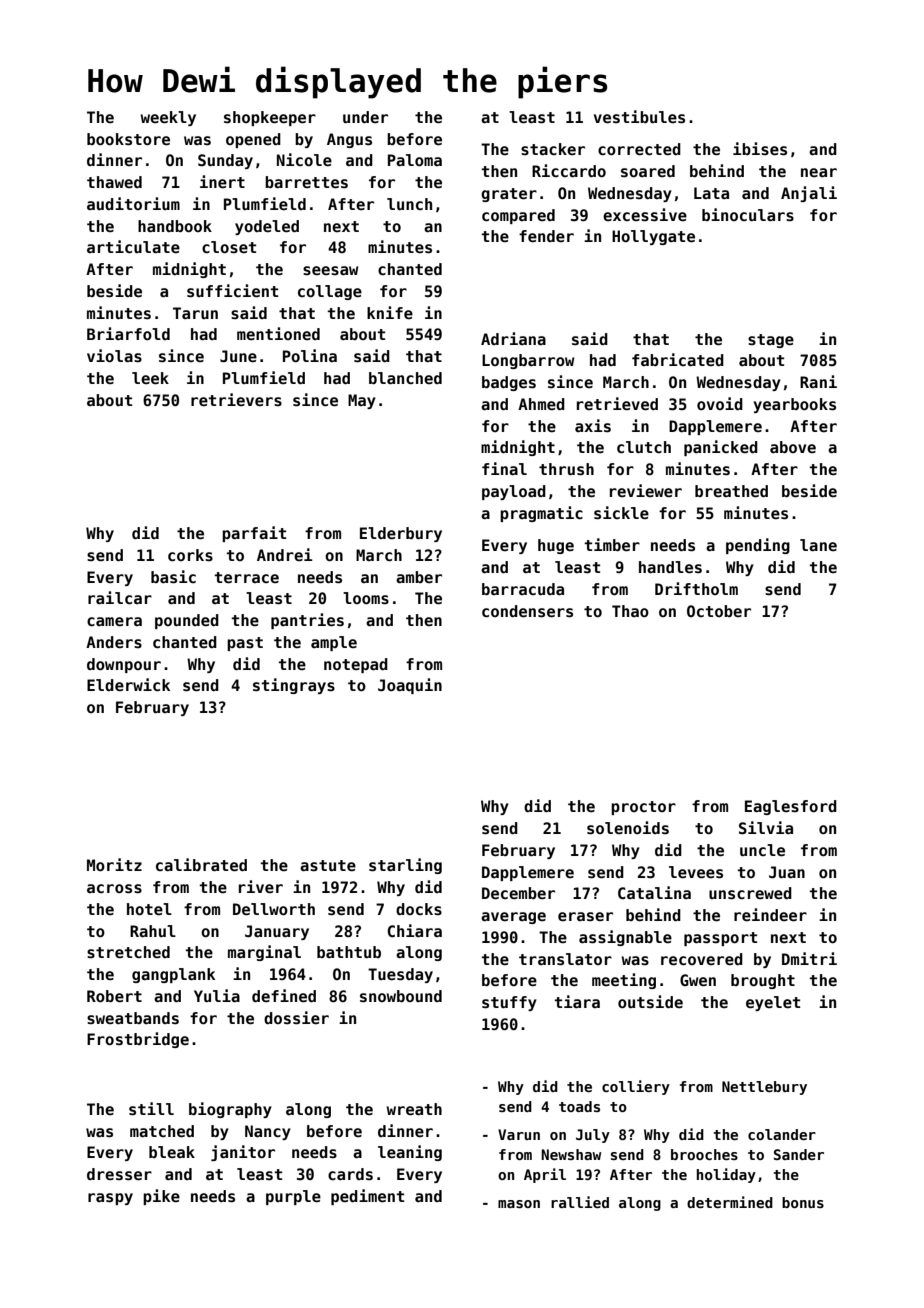 This screenshot has height=1308, width=924. Describe the element at coordinates (232, 291) in the screenshot. I see `sufficient` at that location.
